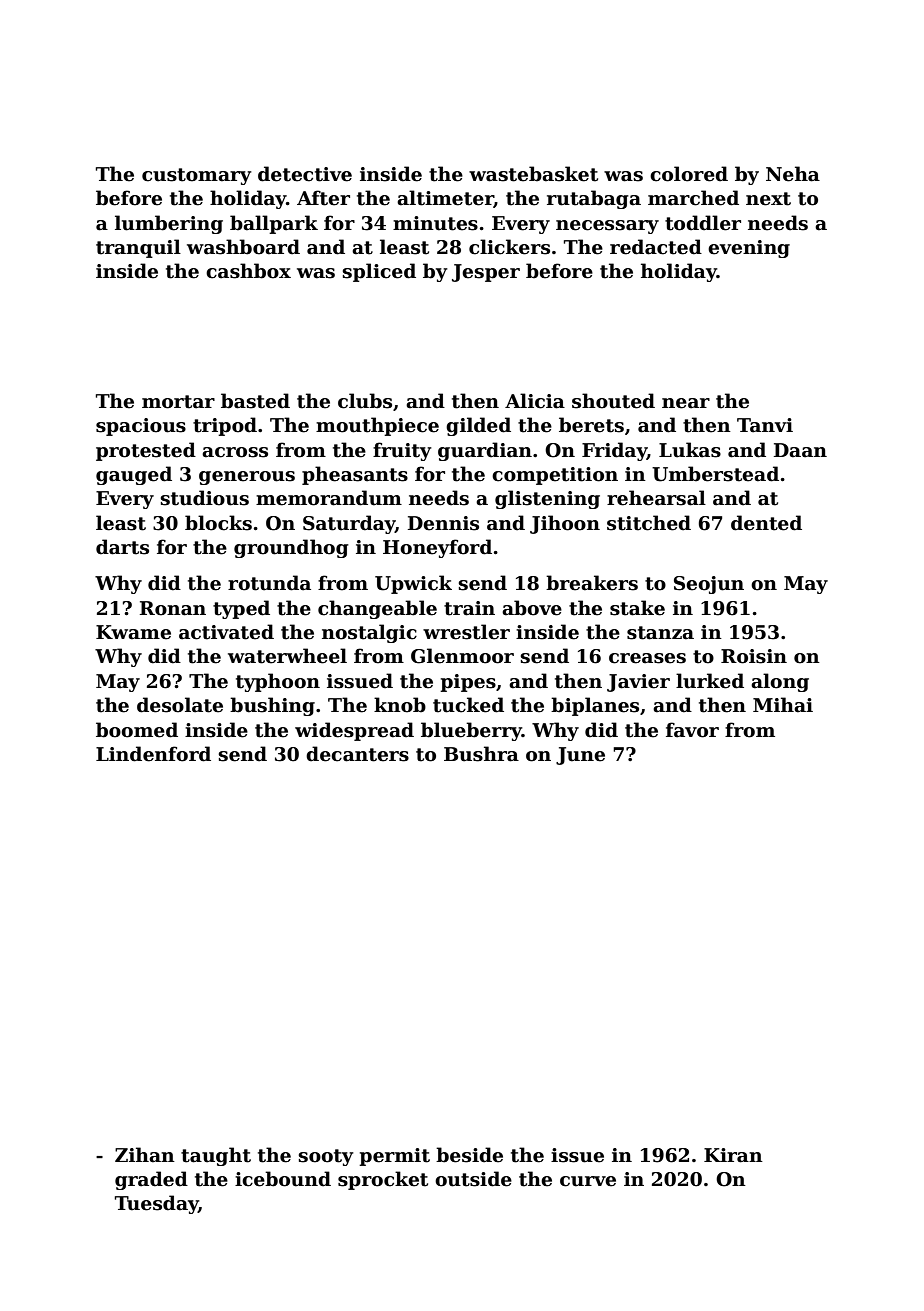 The image size is (924, 1311). Describe the element at coordinates (153, 754) in the page. I see `Lindenford` at that location.
